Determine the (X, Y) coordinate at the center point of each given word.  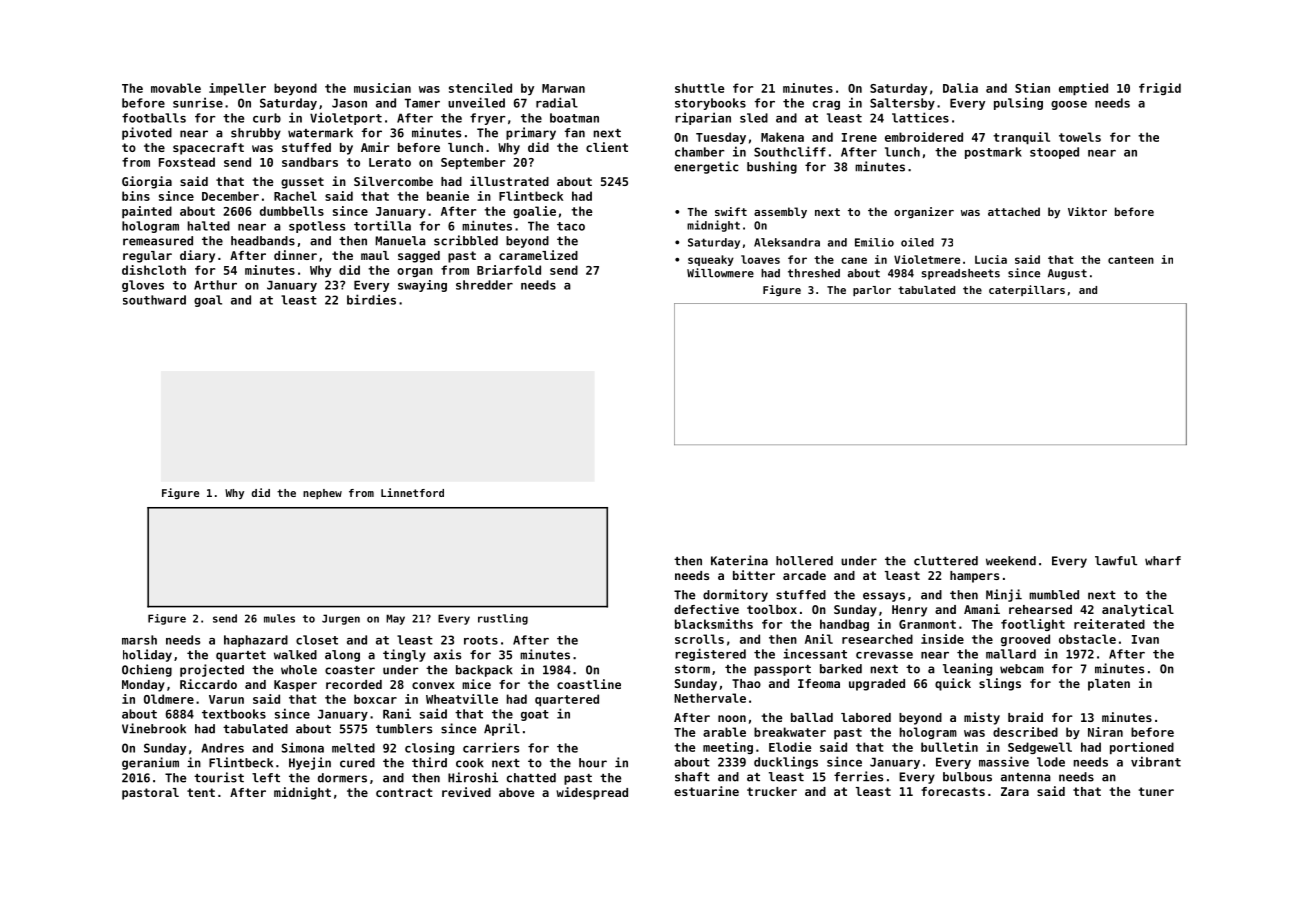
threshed (814, 273)
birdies (371, 299)
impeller (237, 89)
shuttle (700, 88)
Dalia (960, 88)
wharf (1163, 561)
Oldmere (169, 699)
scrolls (699, 639)
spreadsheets (961, 274)
